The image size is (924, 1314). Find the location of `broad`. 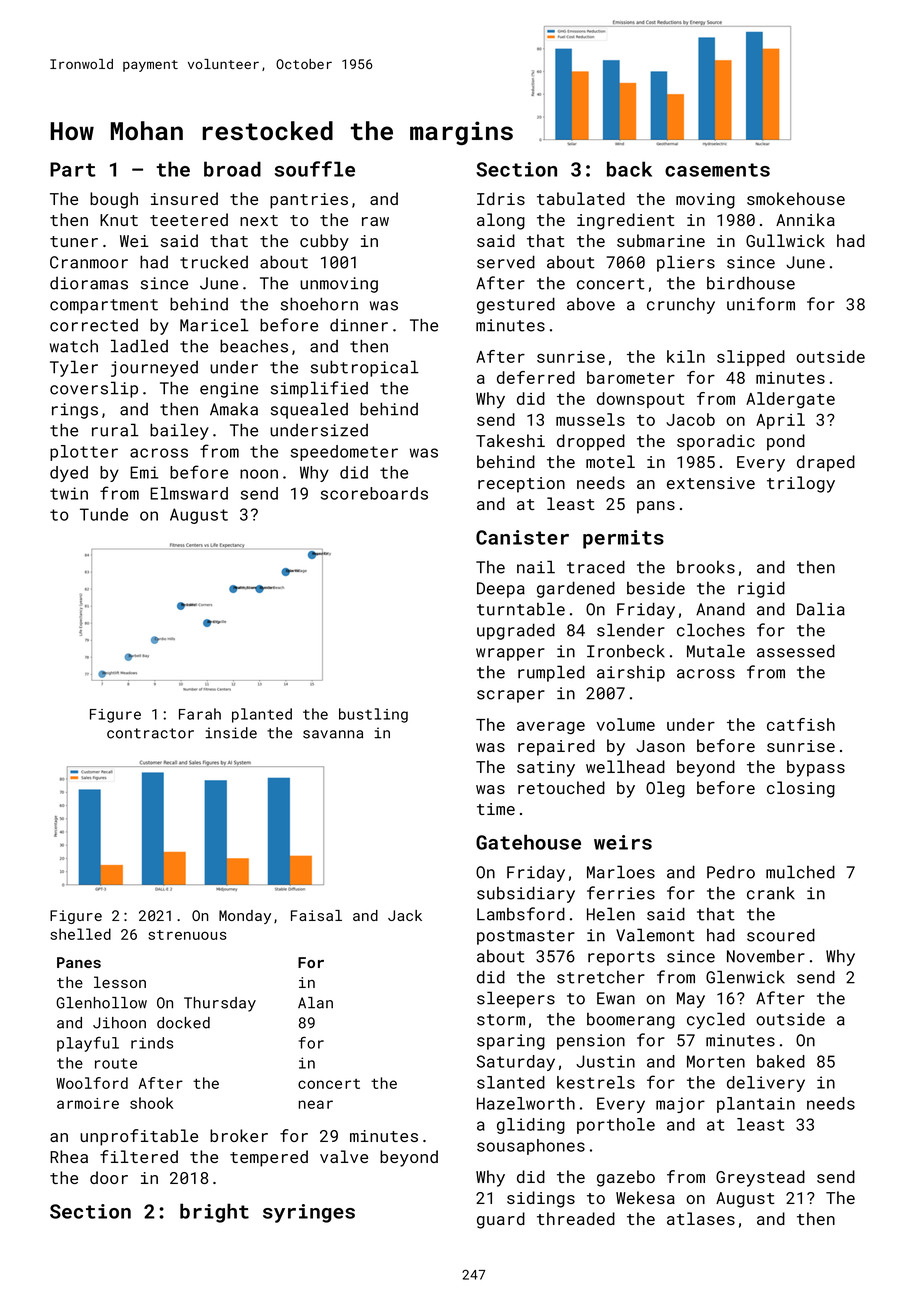

broad is located at coordinates (232, 169).
